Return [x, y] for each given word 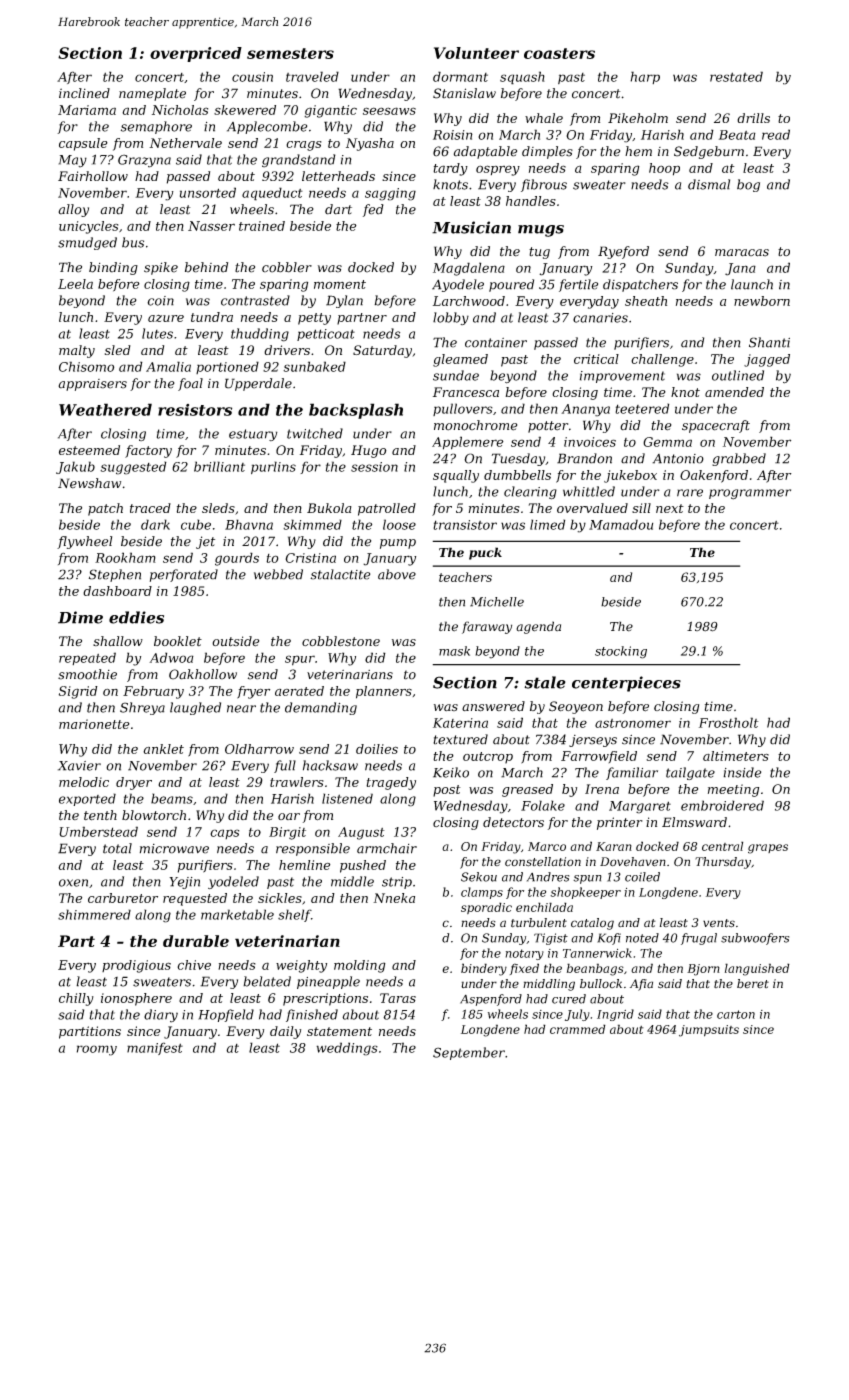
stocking [621, 652]
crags [304, 146]
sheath [646, 301]
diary [161, 1016]
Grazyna [144, 161]
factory [148, 451]
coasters [559, 53]
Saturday [382, 351]
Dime [80, 617]
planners [384, 692]
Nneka [394, 898]
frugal [699, 939]
